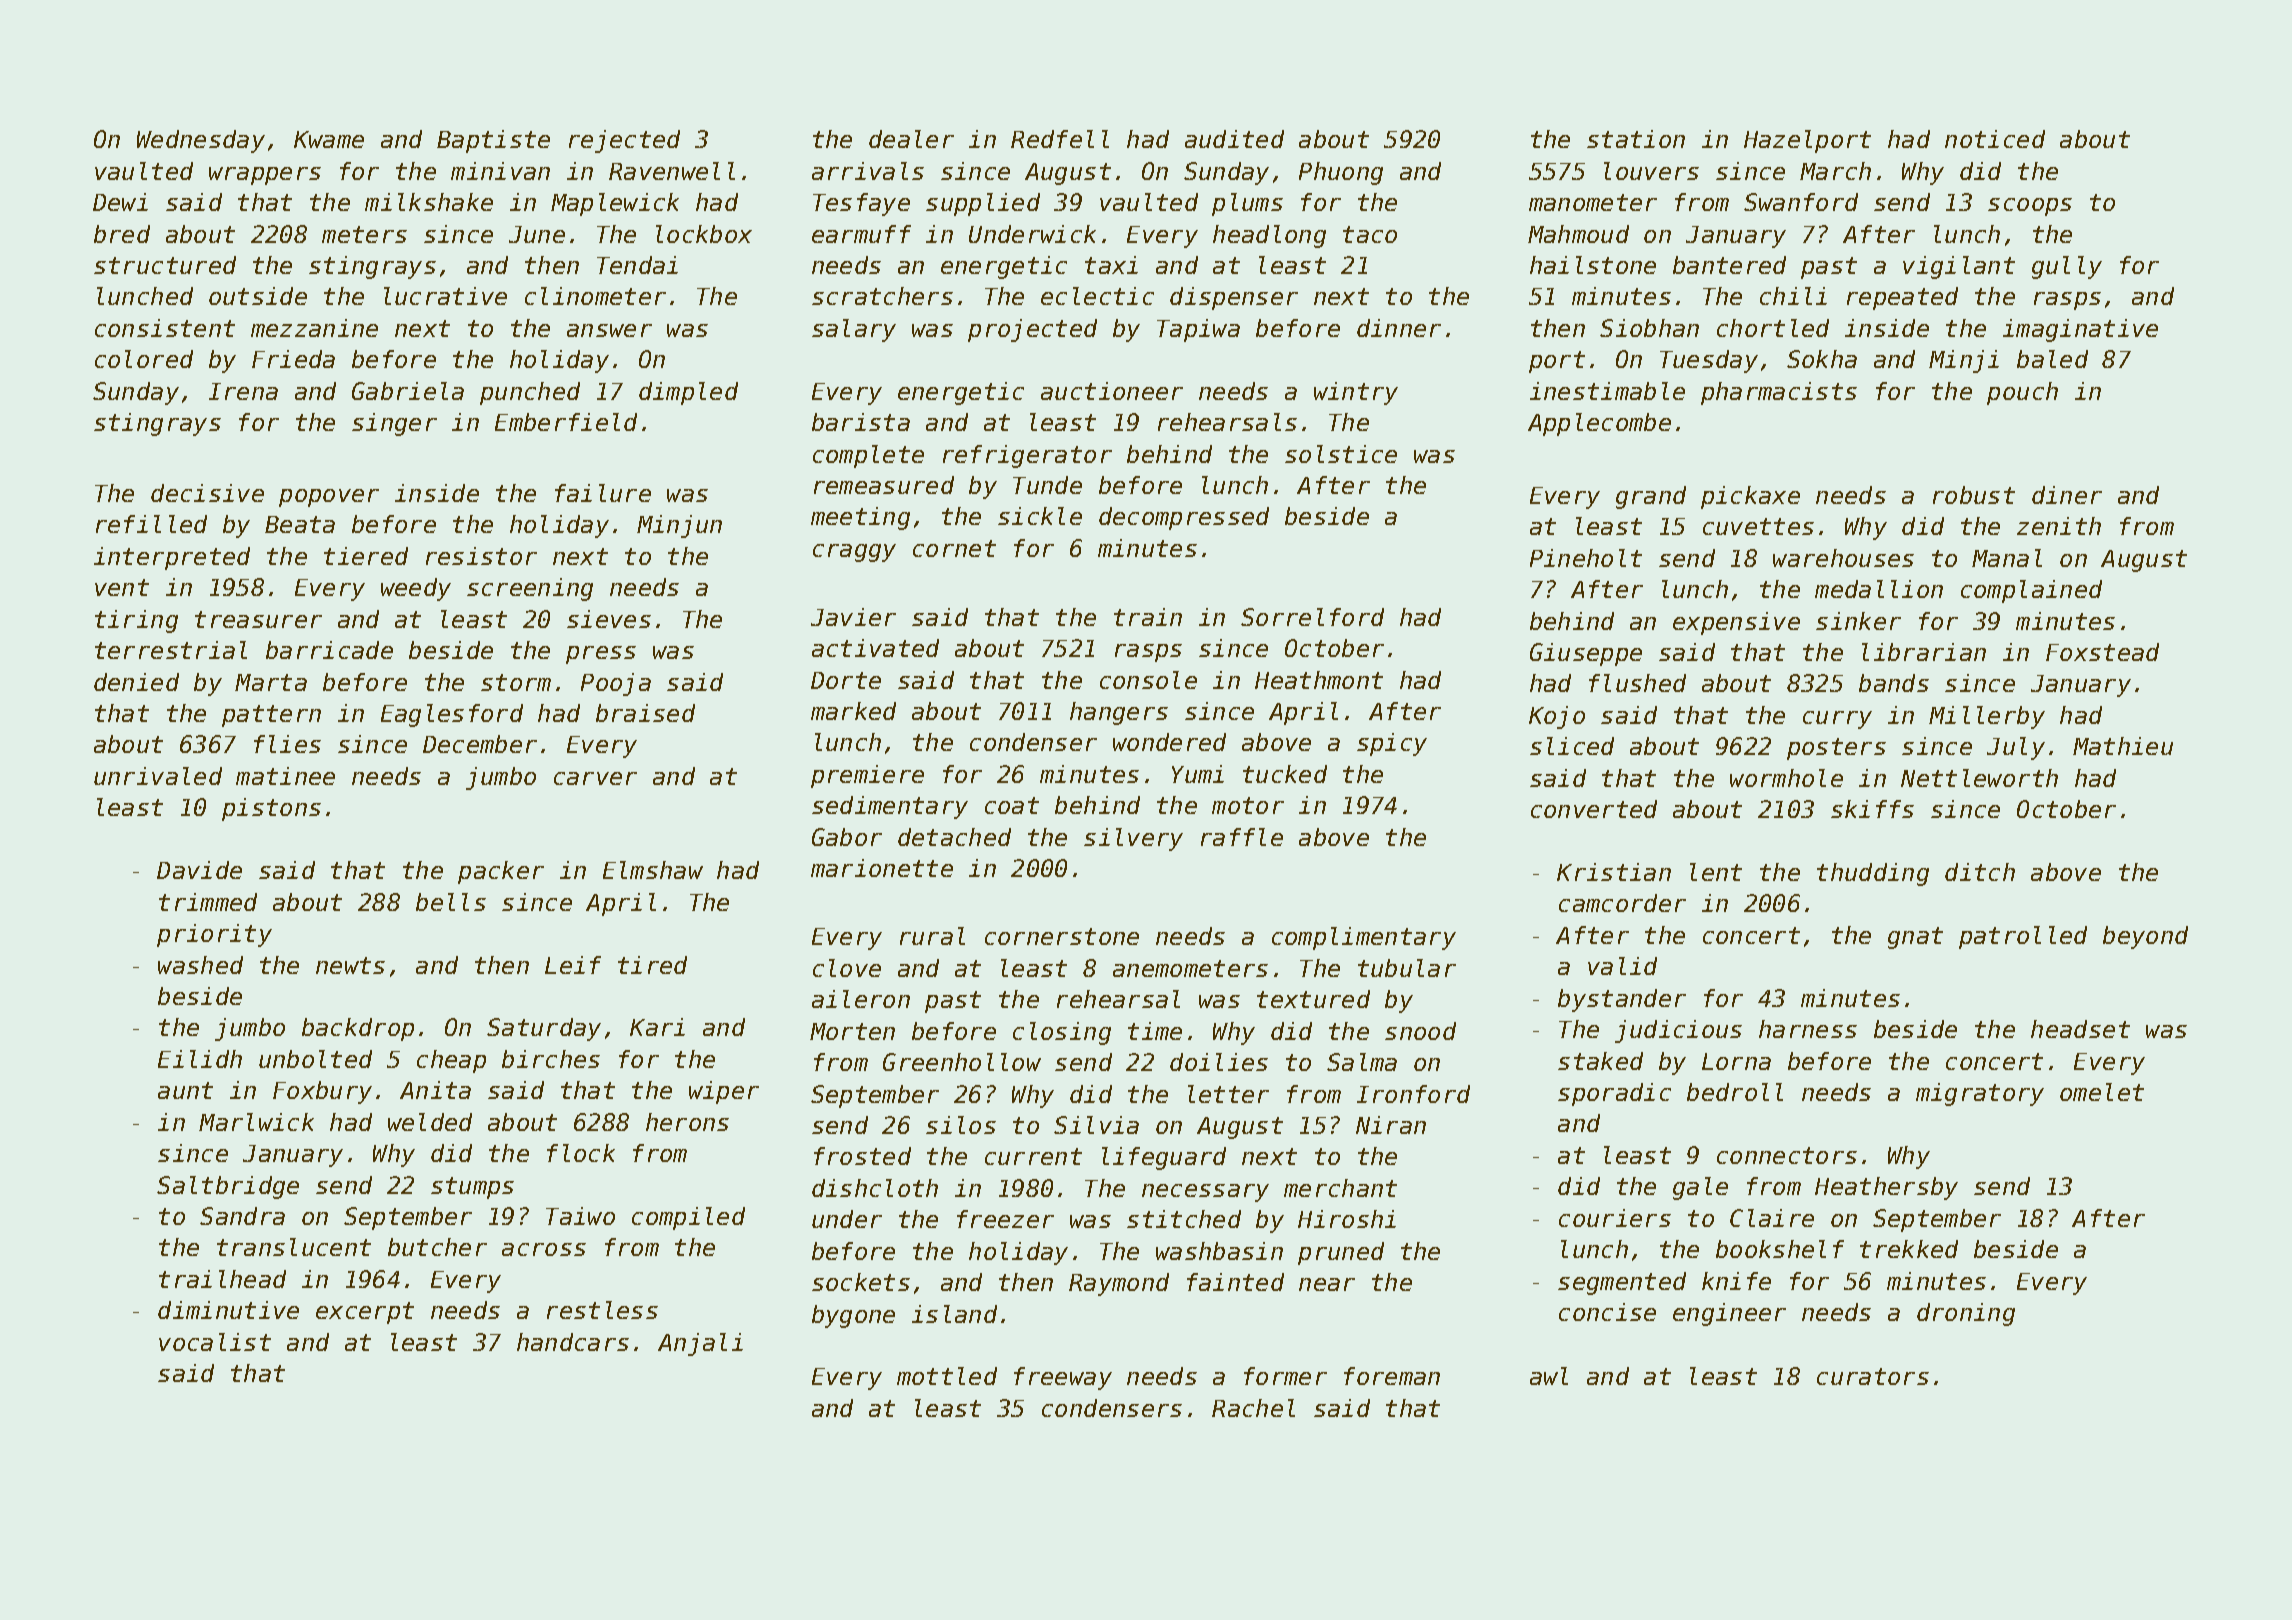  What do you see at coordinates (1234, 139) in the screenshot?
I see `audited` at bounding box center [1234, 139].
